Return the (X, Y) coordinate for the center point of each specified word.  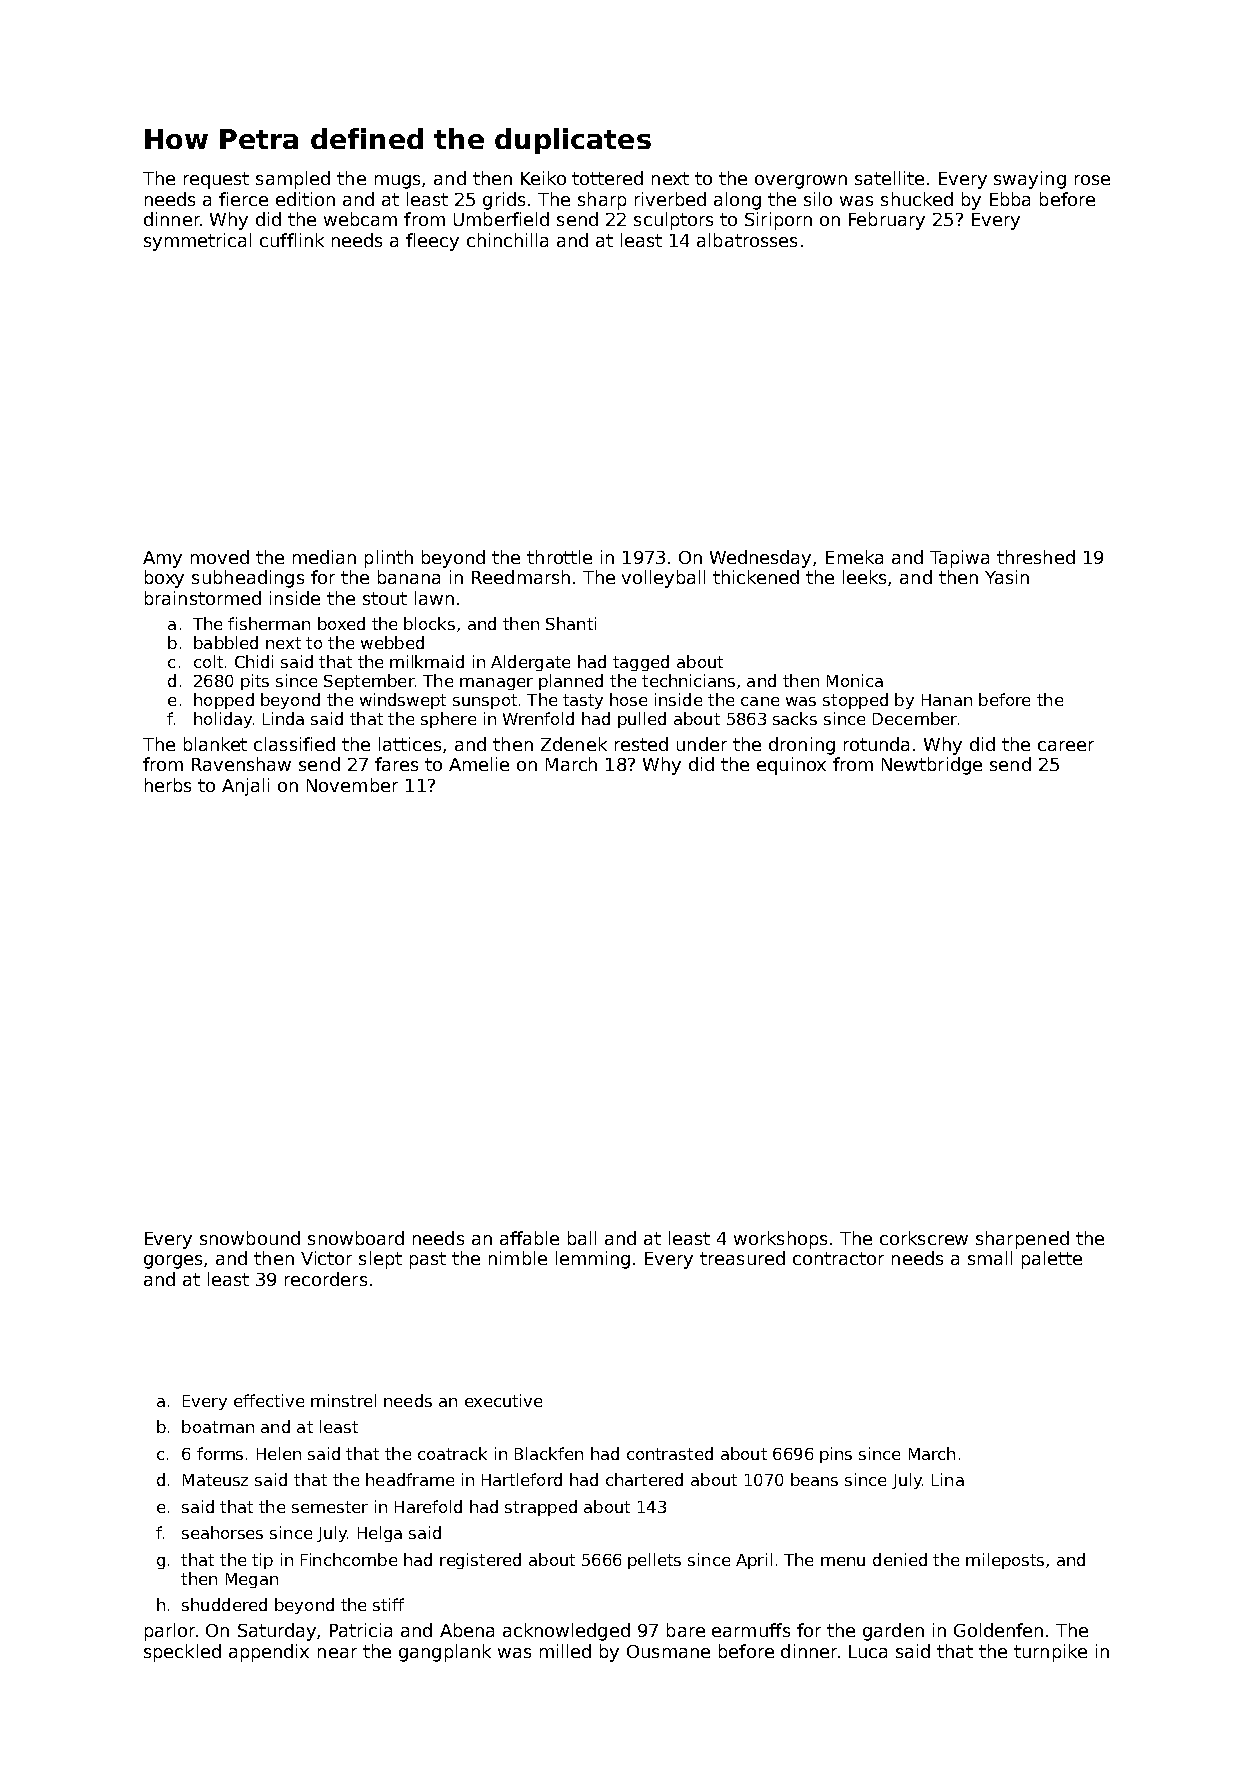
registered (480, 1561)
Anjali (245, 787)
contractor (838, 1258)
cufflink (292, 240)
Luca (868, 1651)
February (887, 221)
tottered (607, 178)
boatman (218, 1426)
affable (529, 1238)
